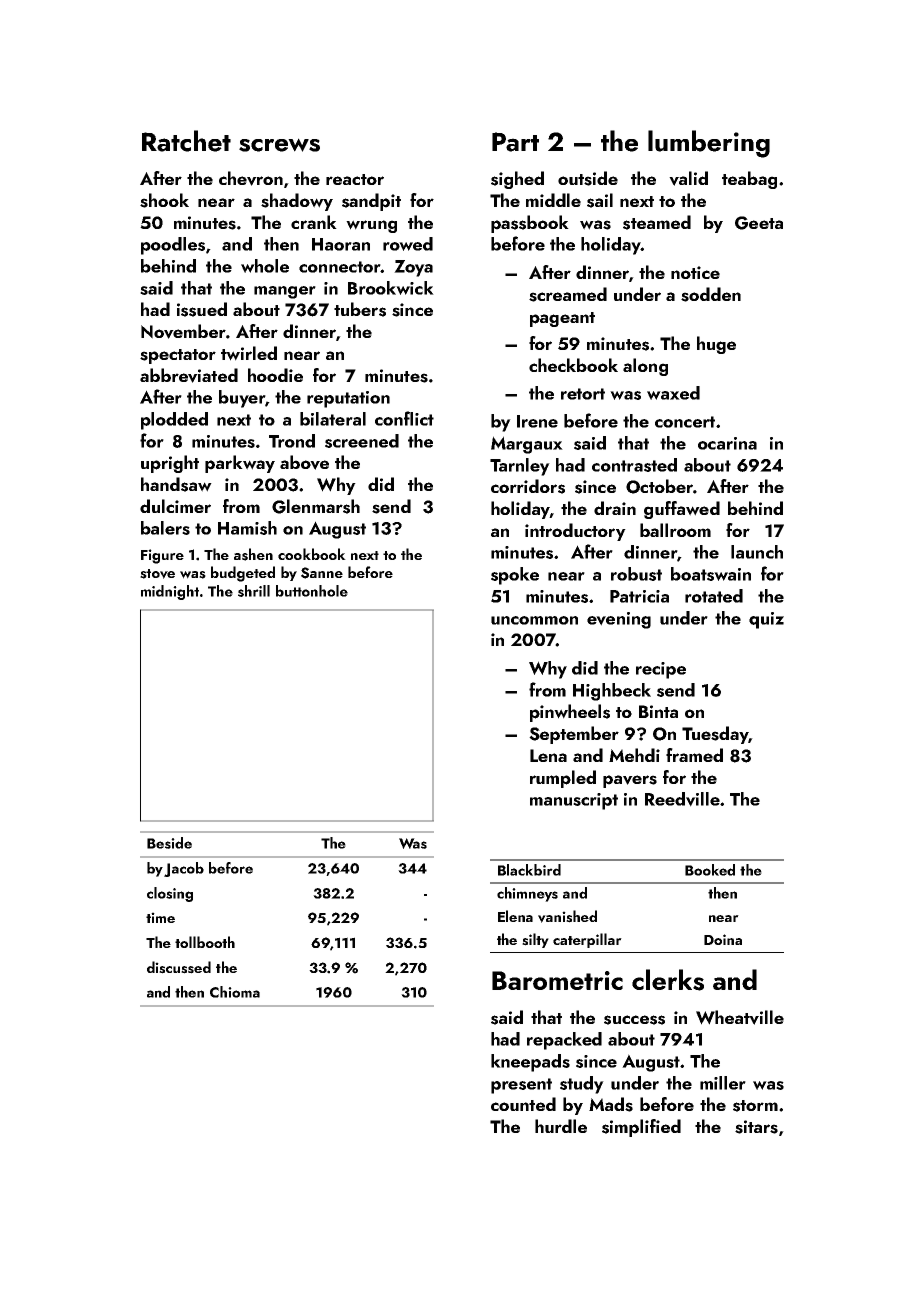 The height and width of the document is (1311, 924). Describe the element at coordinates (169, 843) in the document. I see `Beside` at that location.
